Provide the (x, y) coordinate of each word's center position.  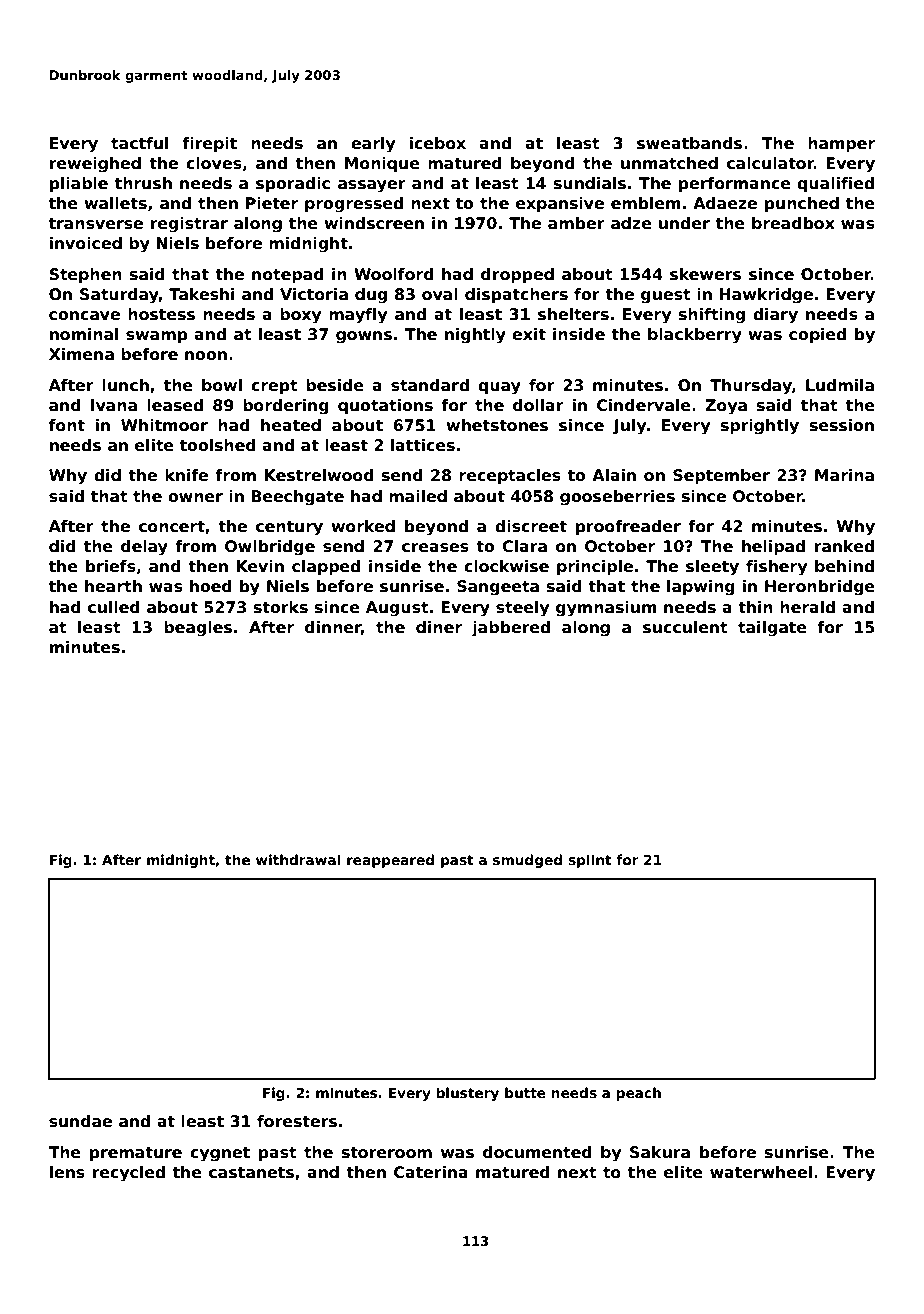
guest (666, 296)
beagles (198, 629)
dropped (517, 275)
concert (172, 527)
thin (755, 607)
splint (590, 861)
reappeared (390, 861)
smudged (527, 861)
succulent (685, 627)
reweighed (95, 165)
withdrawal (298, 859)
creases (435, 548)
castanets (251, 1173)
